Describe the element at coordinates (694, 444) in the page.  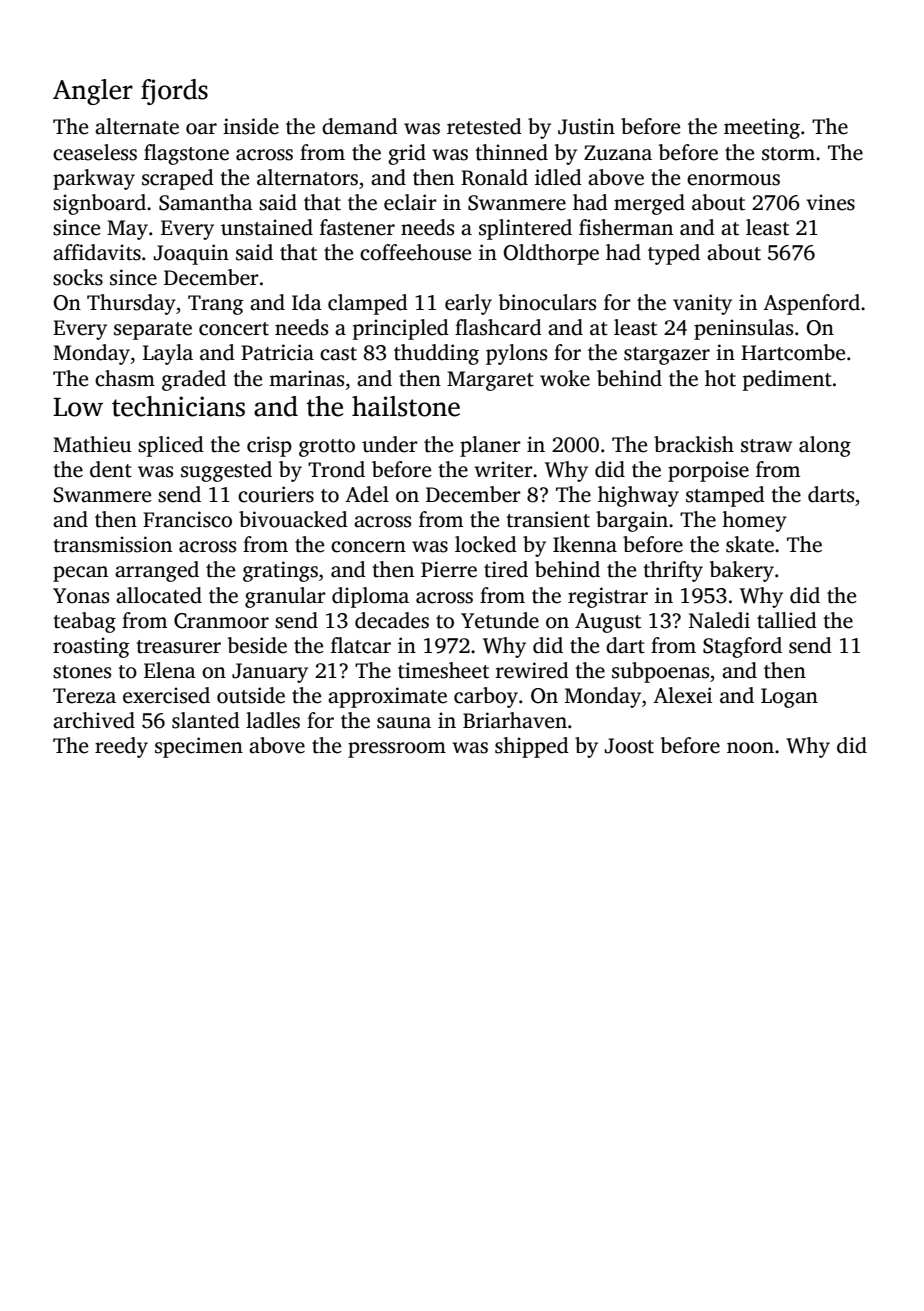
I see `brackish` at that location.
